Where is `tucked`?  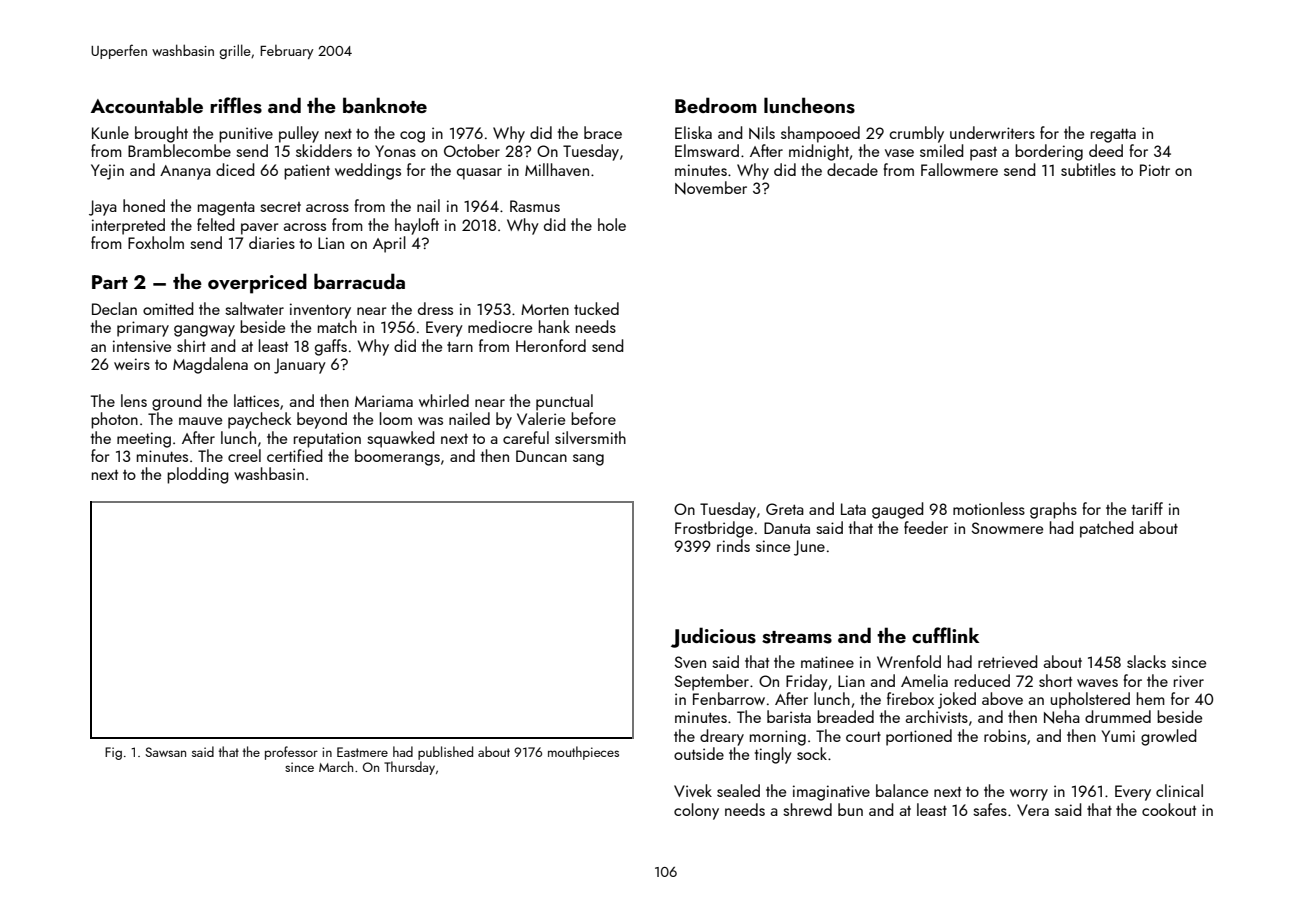 tucked is located at coordinates (596, 308).
